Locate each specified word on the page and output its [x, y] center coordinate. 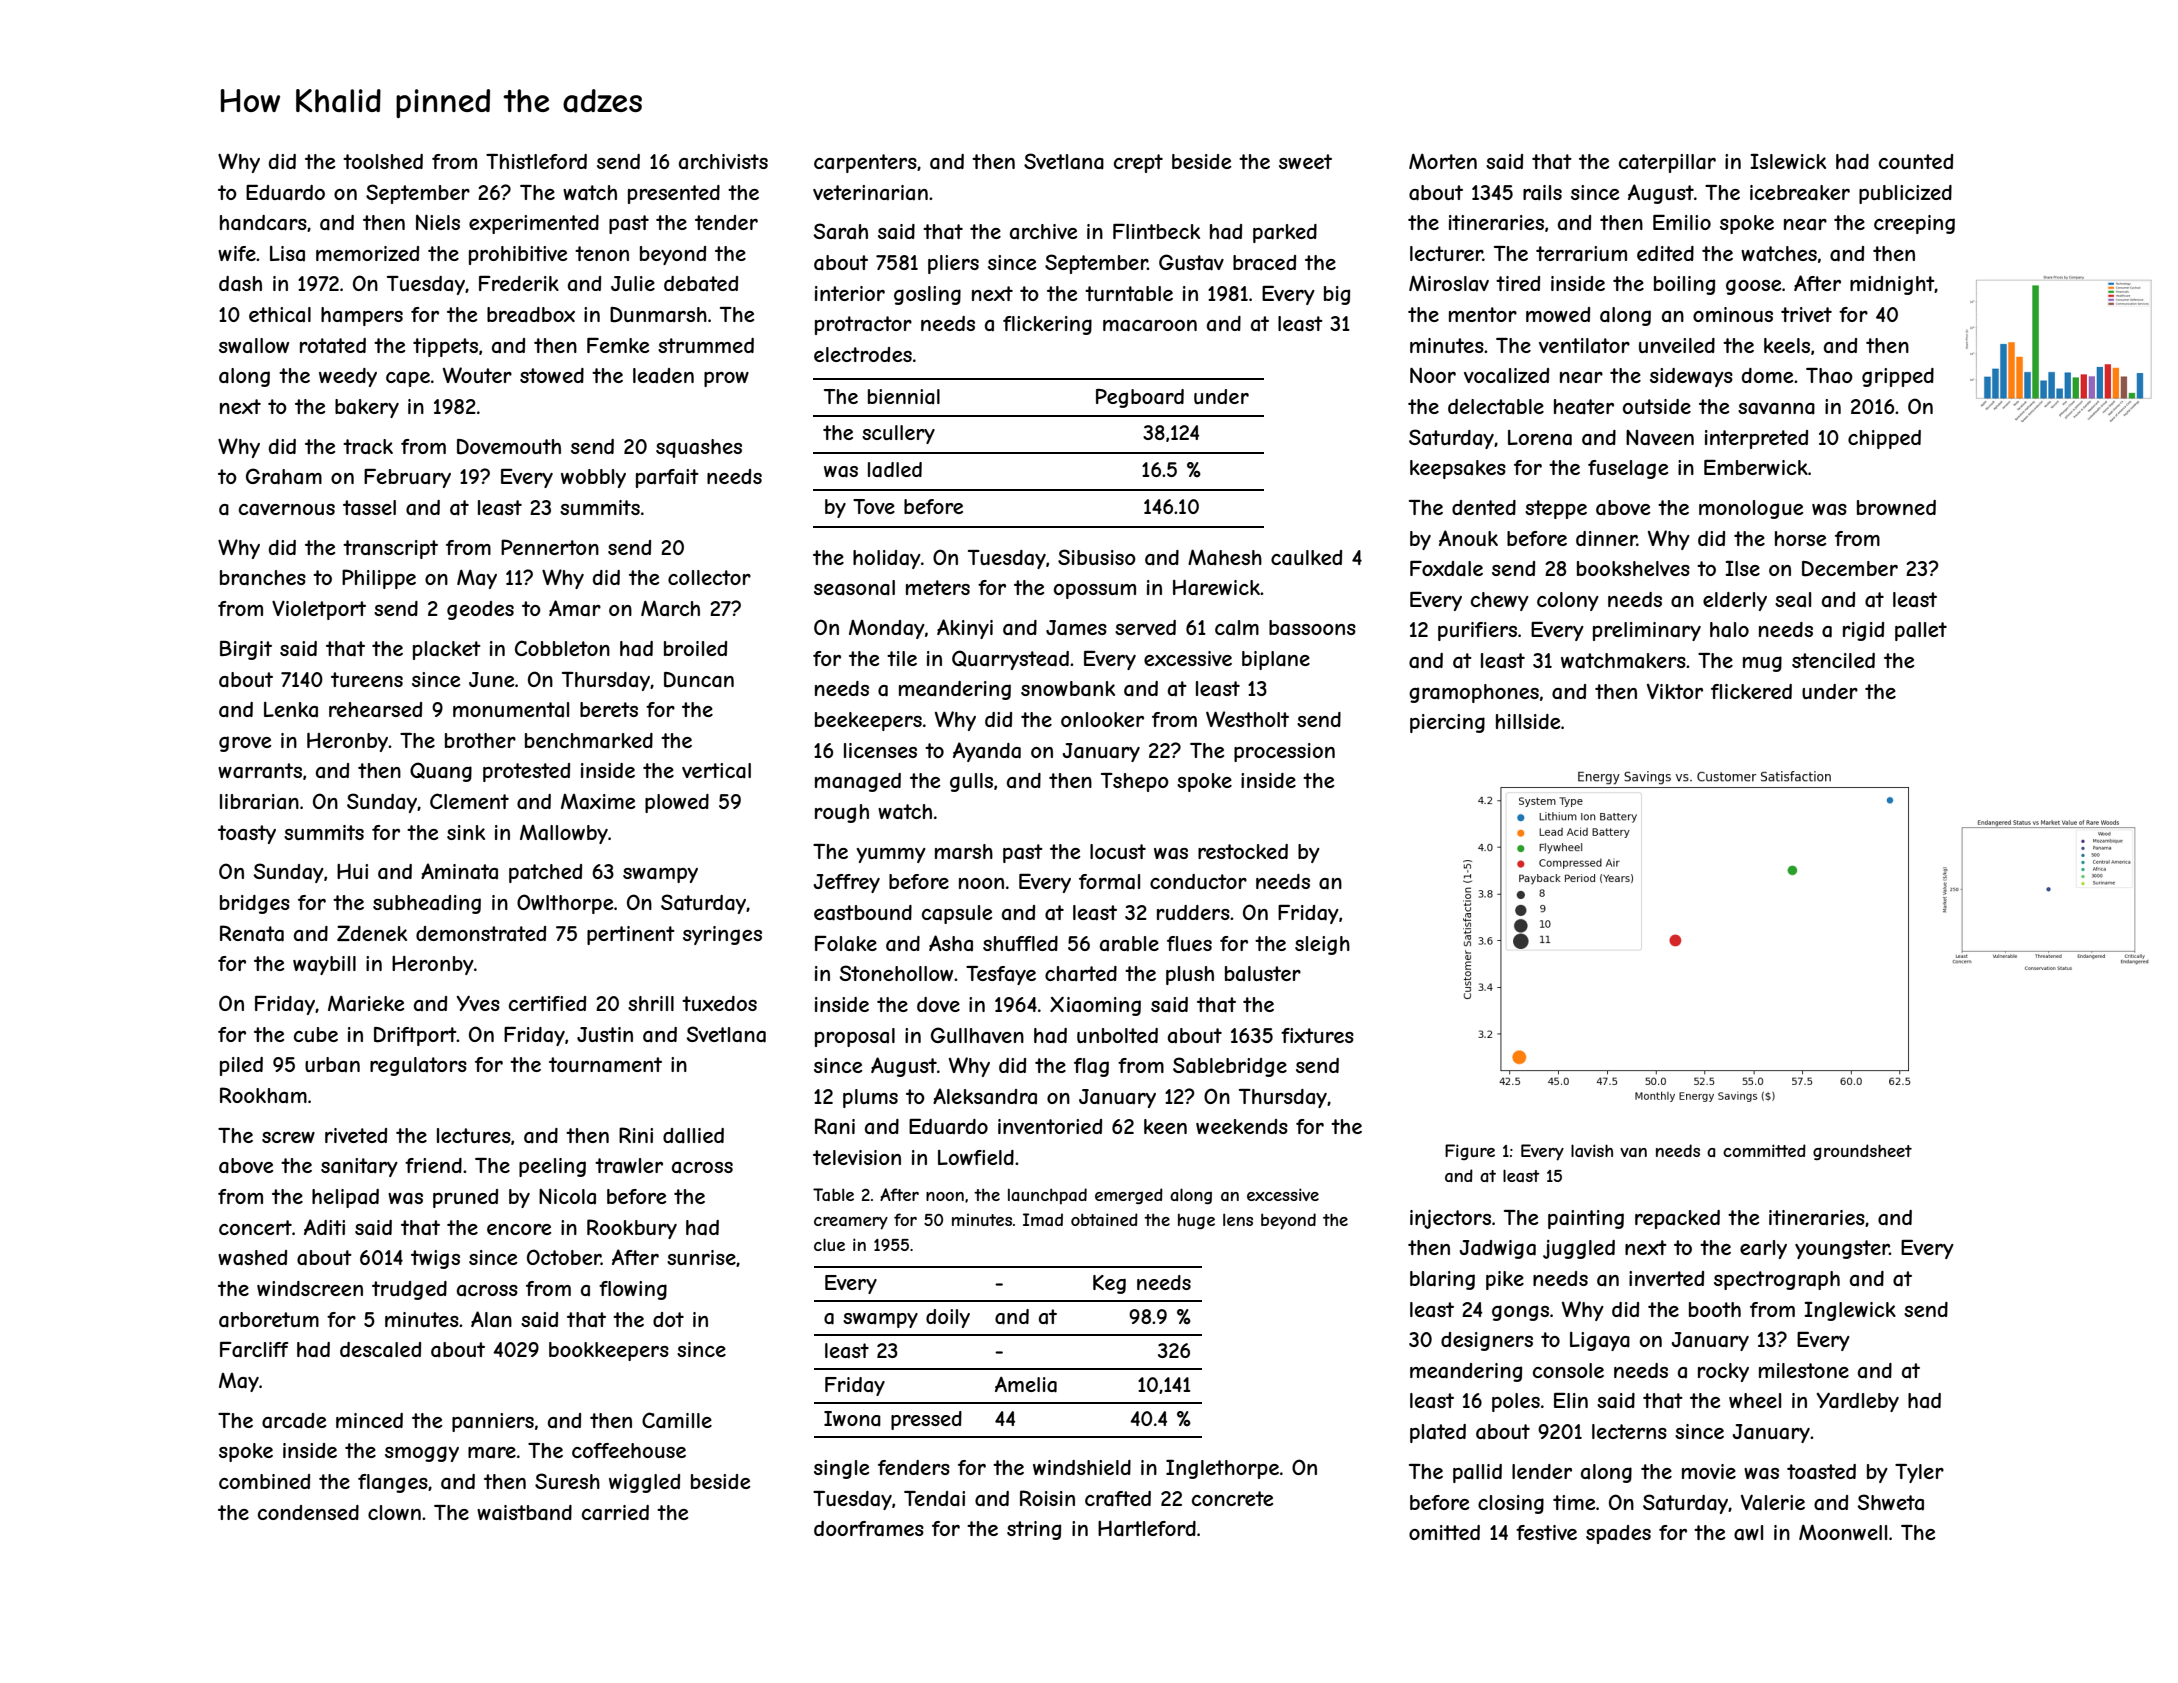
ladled [895, 470]
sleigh [1322, 945]
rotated [333, 346]
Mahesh [1225, 557]
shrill [651, 1003]
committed [1764, 1150]
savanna [1776, 409]
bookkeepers [609, 1351]
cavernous [287, 510]
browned [1896, 507]
